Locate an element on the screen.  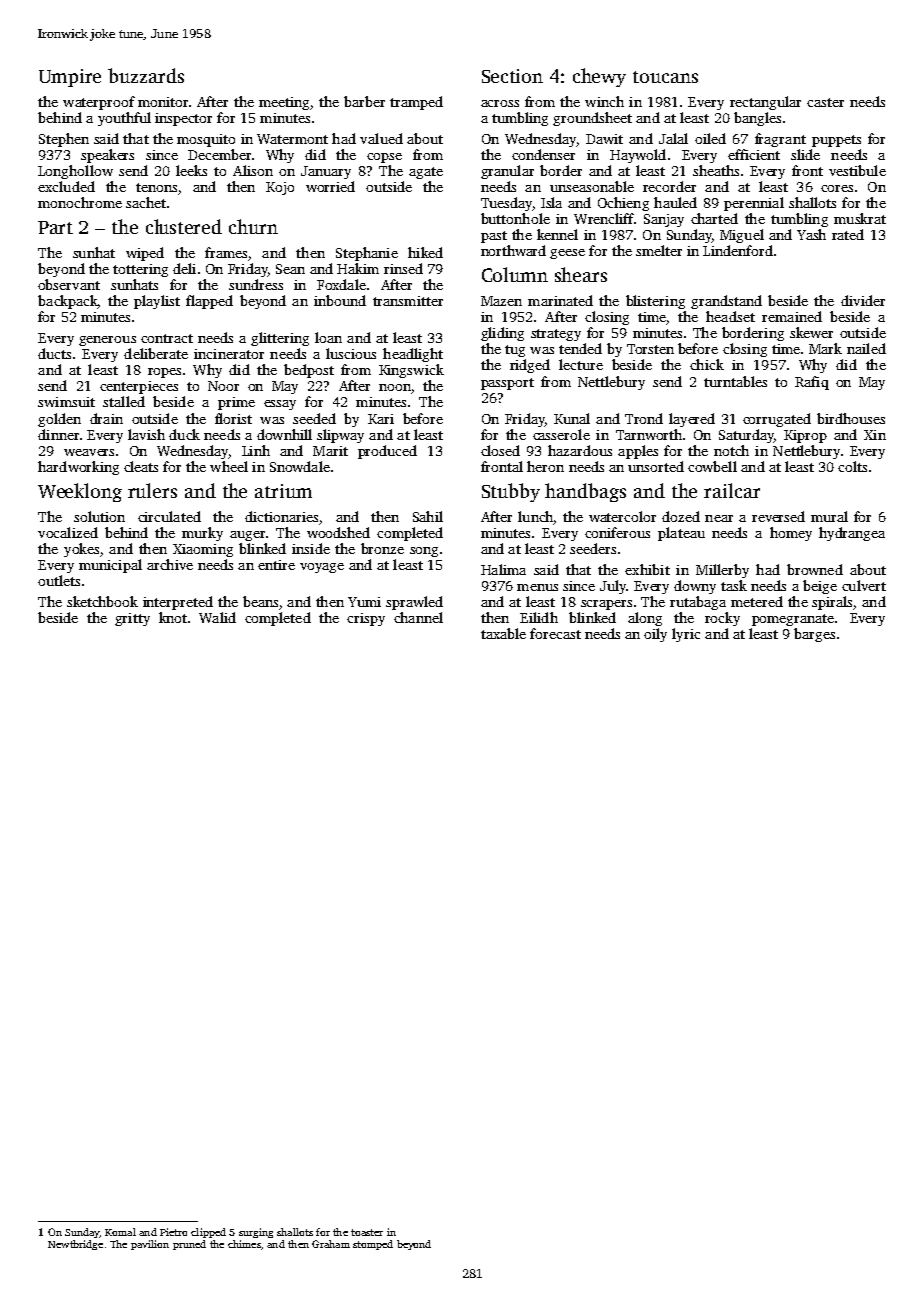
homey is located at coordinates (791, 534).
